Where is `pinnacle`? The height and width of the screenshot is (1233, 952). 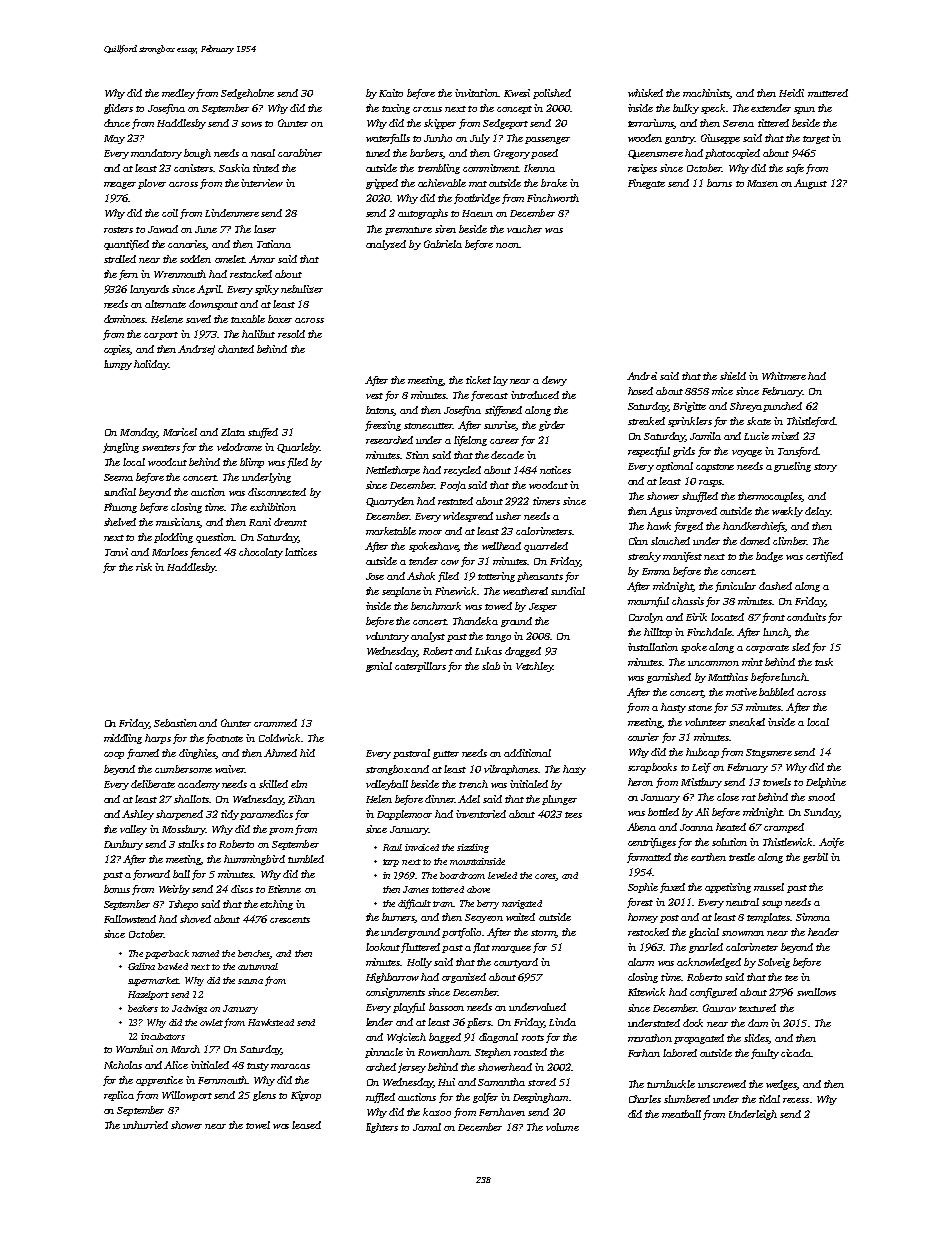 pinnacle is located at coordinates (384, 1053).
